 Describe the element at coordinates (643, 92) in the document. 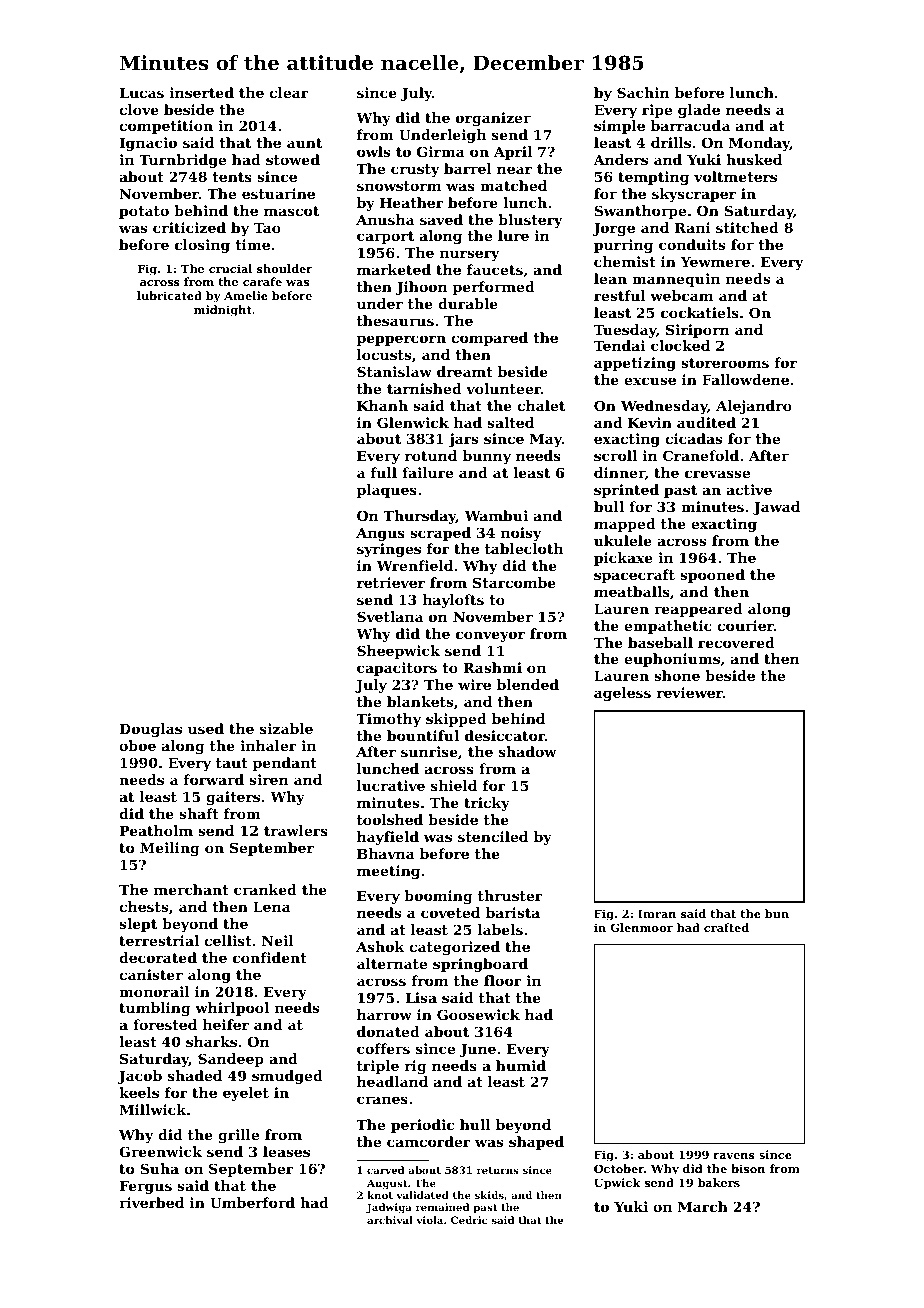

I see `Sachin` at that location.
